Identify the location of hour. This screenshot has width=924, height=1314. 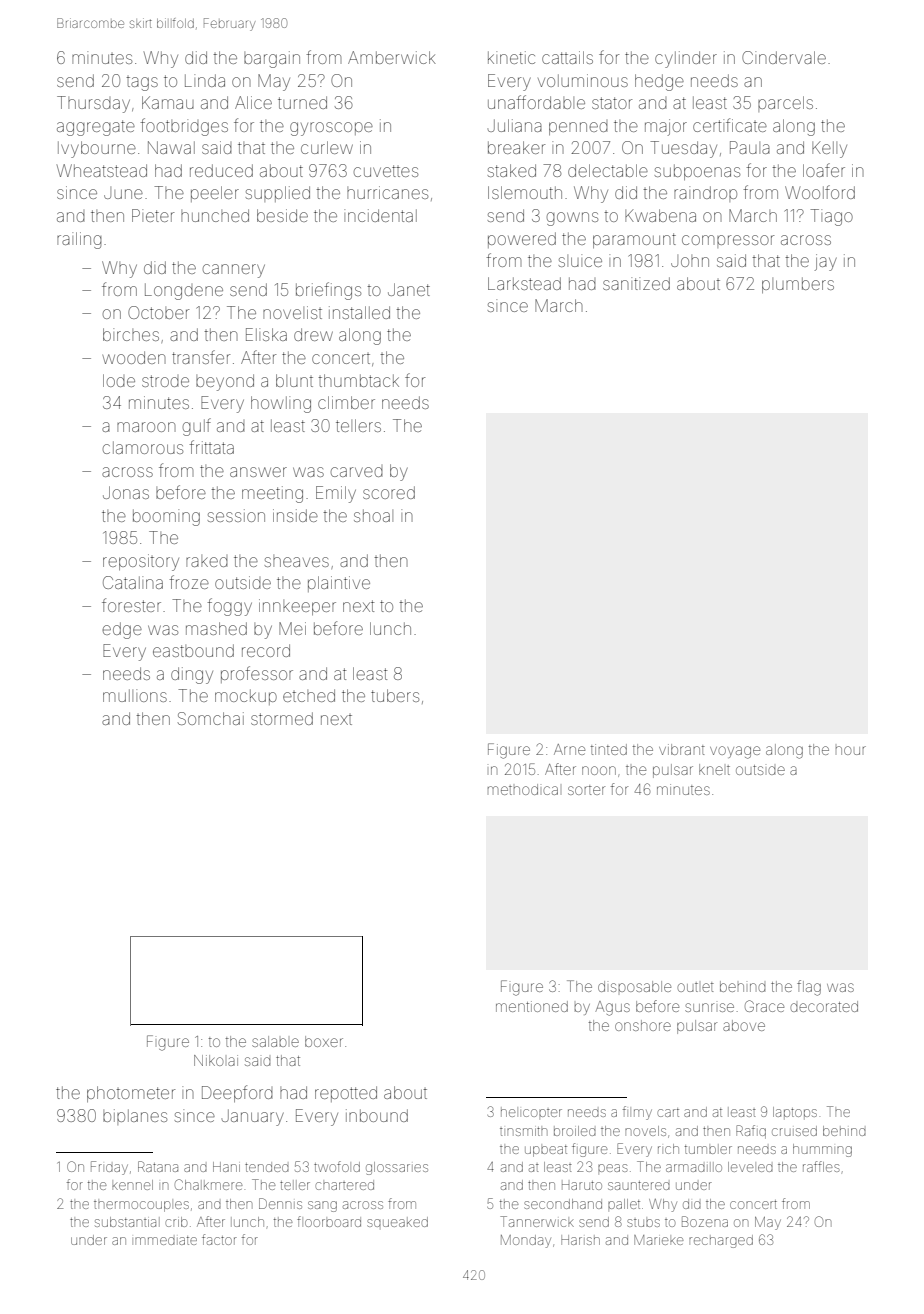
(851, 750).
